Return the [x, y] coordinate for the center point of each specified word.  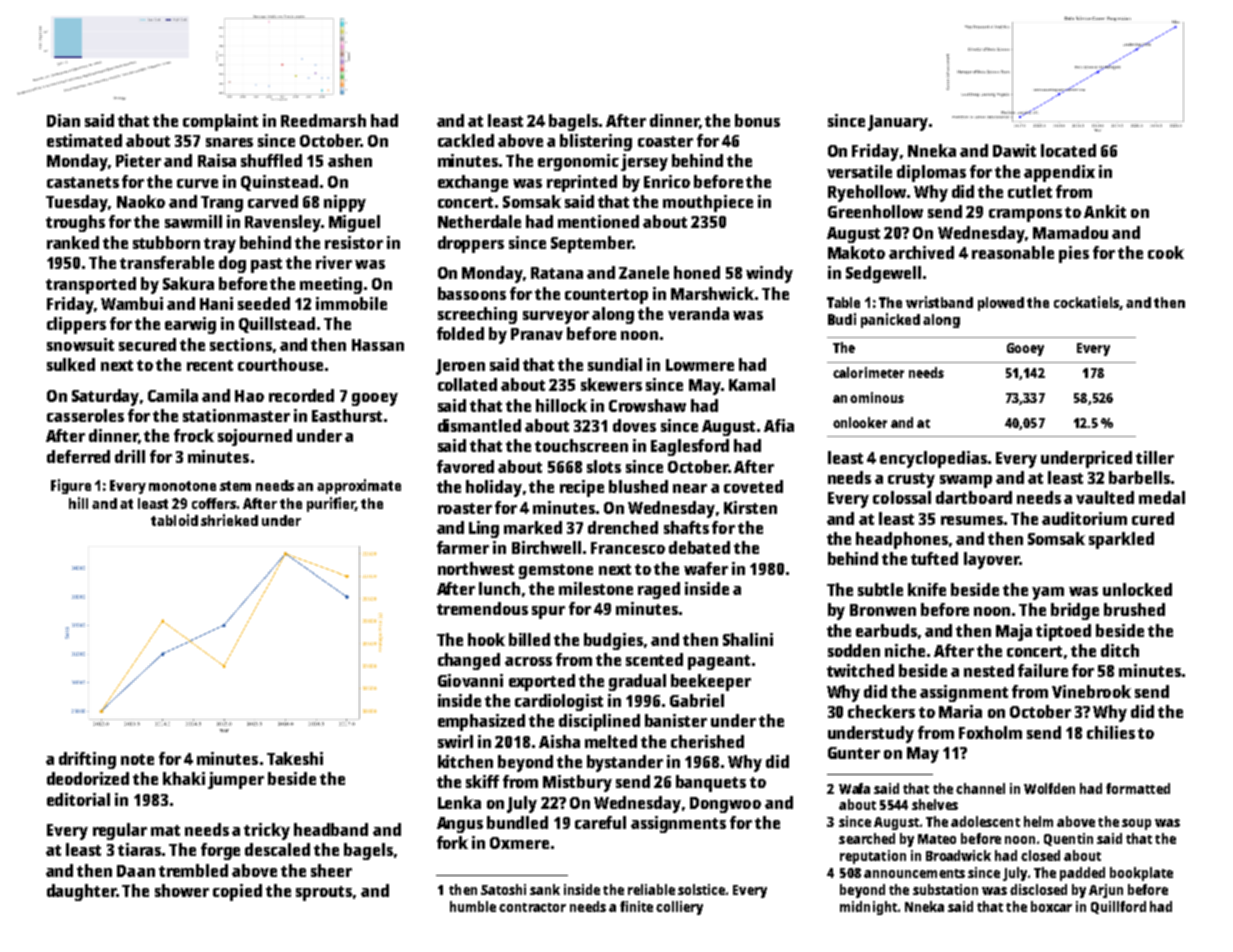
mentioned [598, 221]
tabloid [174, 520]
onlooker [860, 422]
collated [467, 384]
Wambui [132, 303]
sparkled [1121, 540]
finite [636, 906]
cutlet [1030, 191]
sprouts [324, 893]
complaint [220, 122]
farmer [463, 547]
